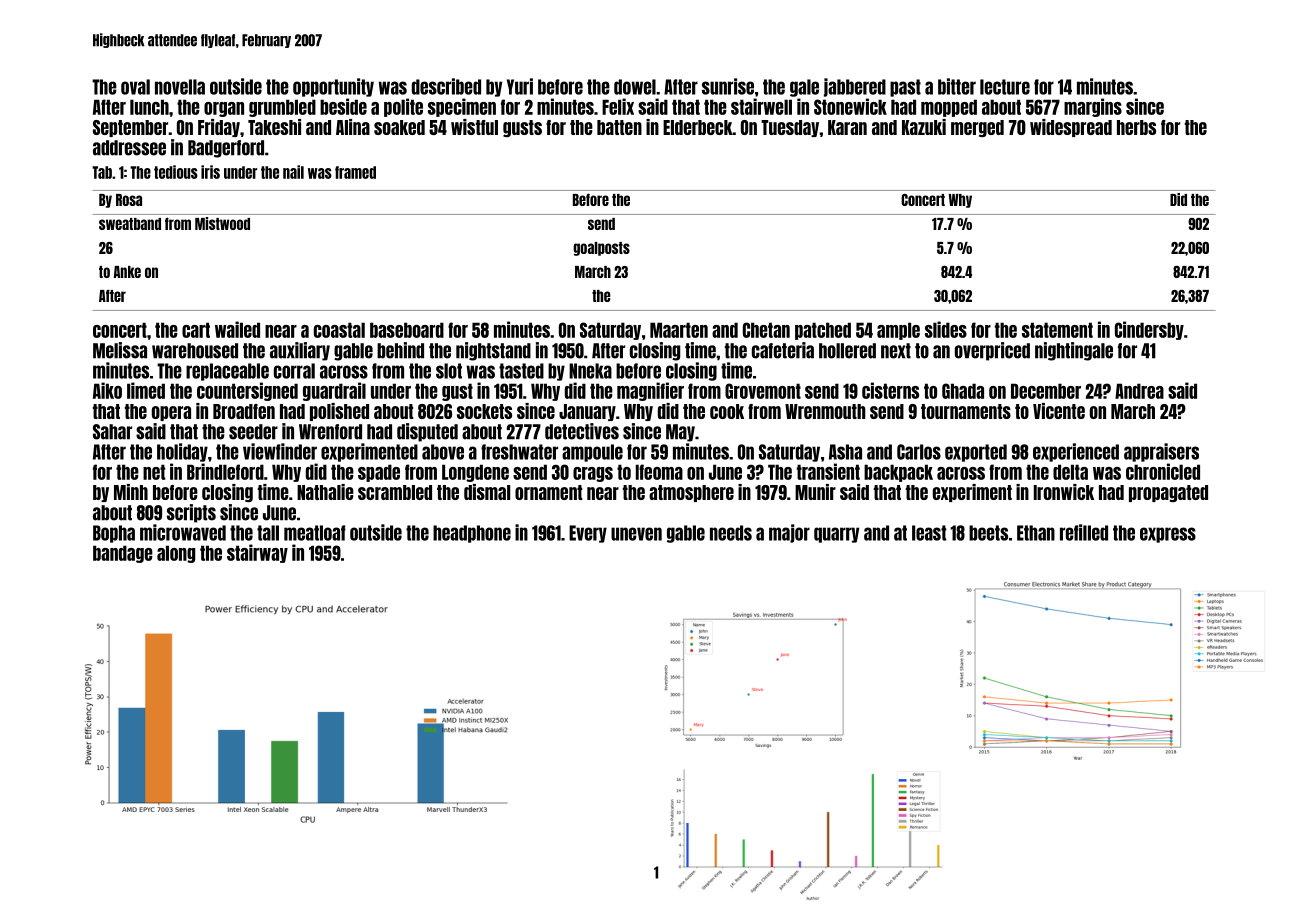 The height and width of the screenshot is (924, 1308). Describe the element at coordinates (520, 86) in the screenshot. I see `Yuri` at that location.
